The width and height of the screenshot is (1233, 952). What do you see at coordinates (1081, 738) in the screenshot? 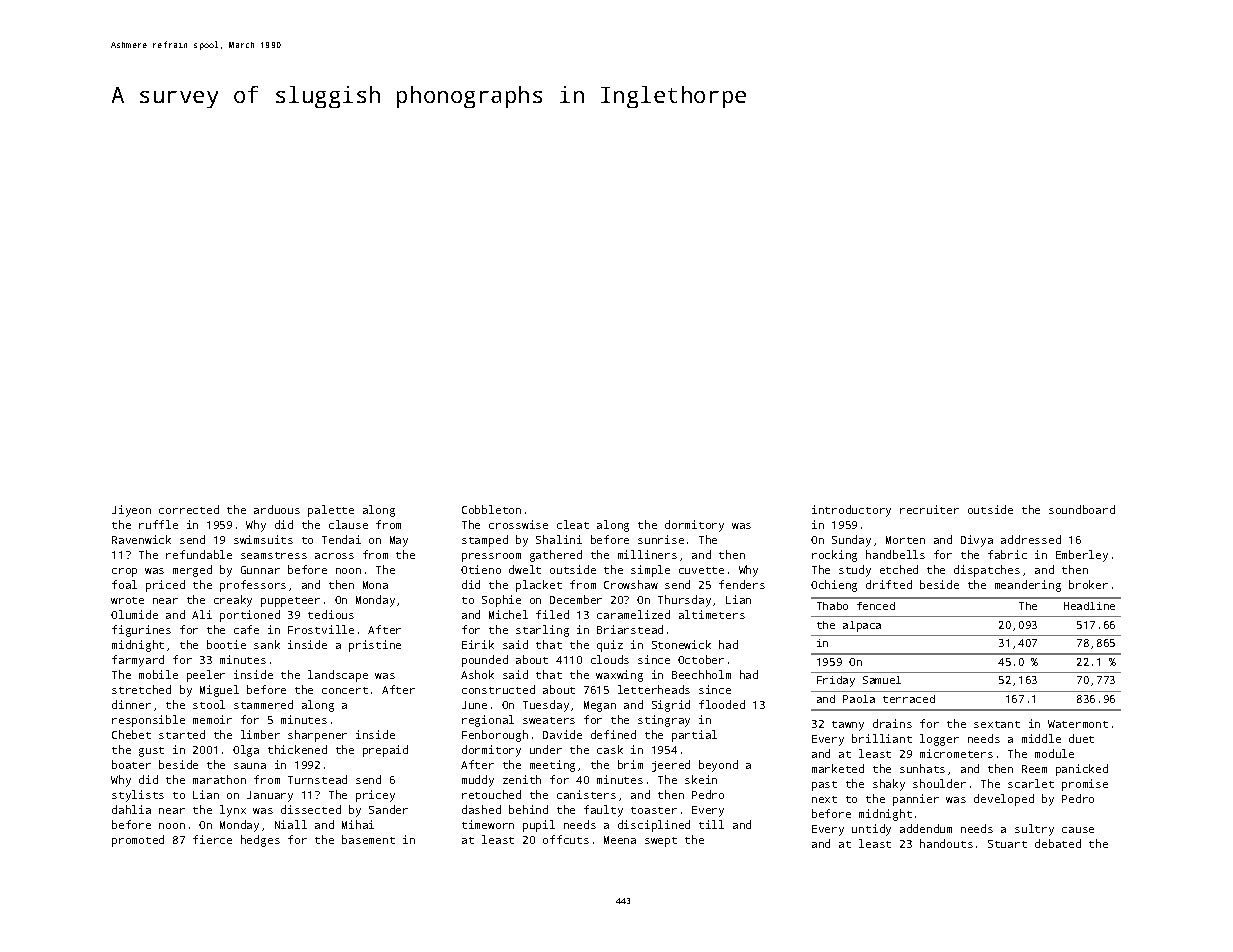
I see `duet` at bounding box center [1081, 738].
